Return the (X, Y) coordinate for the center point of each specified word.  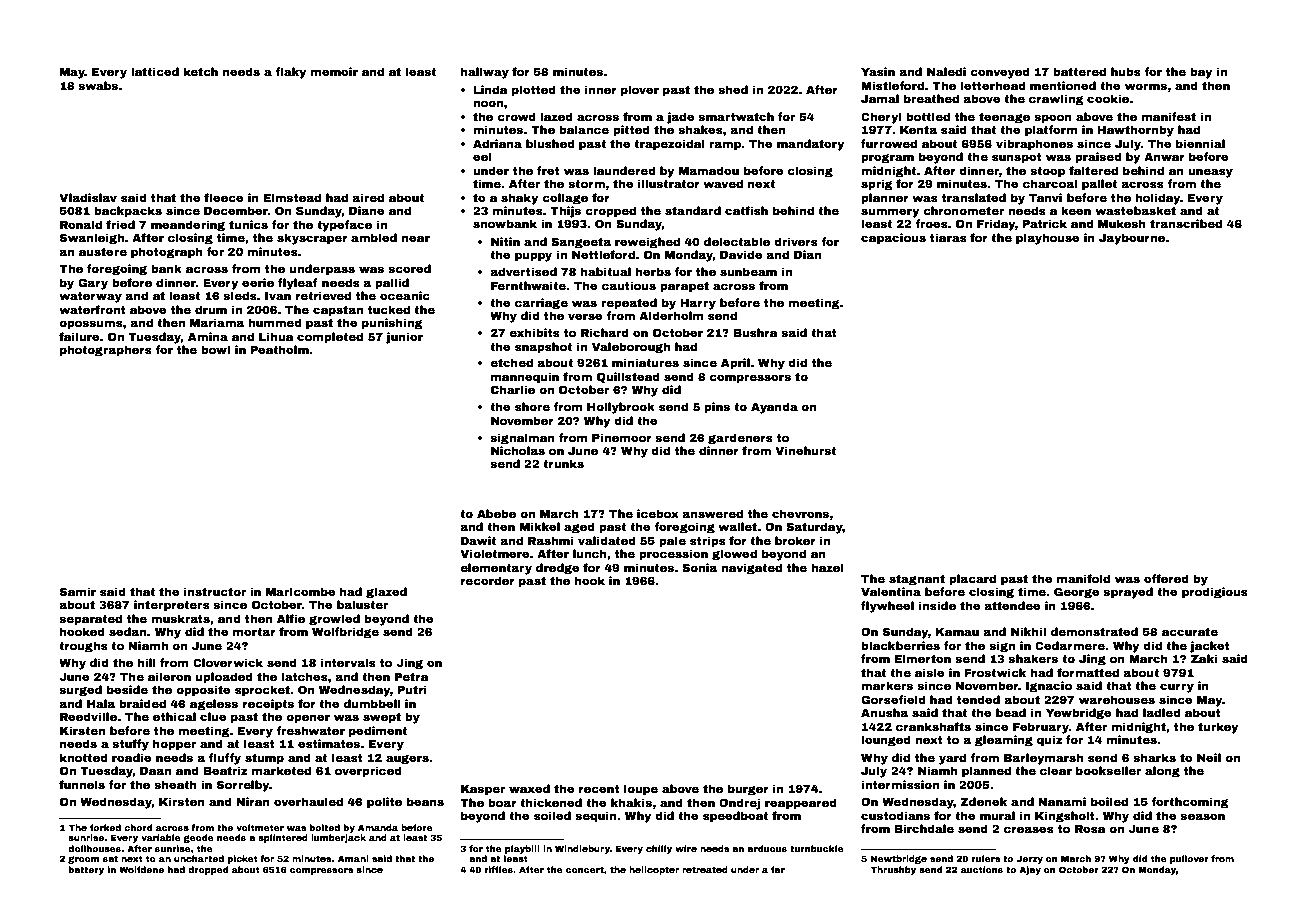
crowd (516, 116)
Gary (93, 284)
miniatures (645, 362)
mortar (254, 632)
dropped (208, 870)
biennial (1200, 143)
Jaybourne (1132, 239)
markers (887, 685)
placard (972, 580)
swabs (98, 85)
